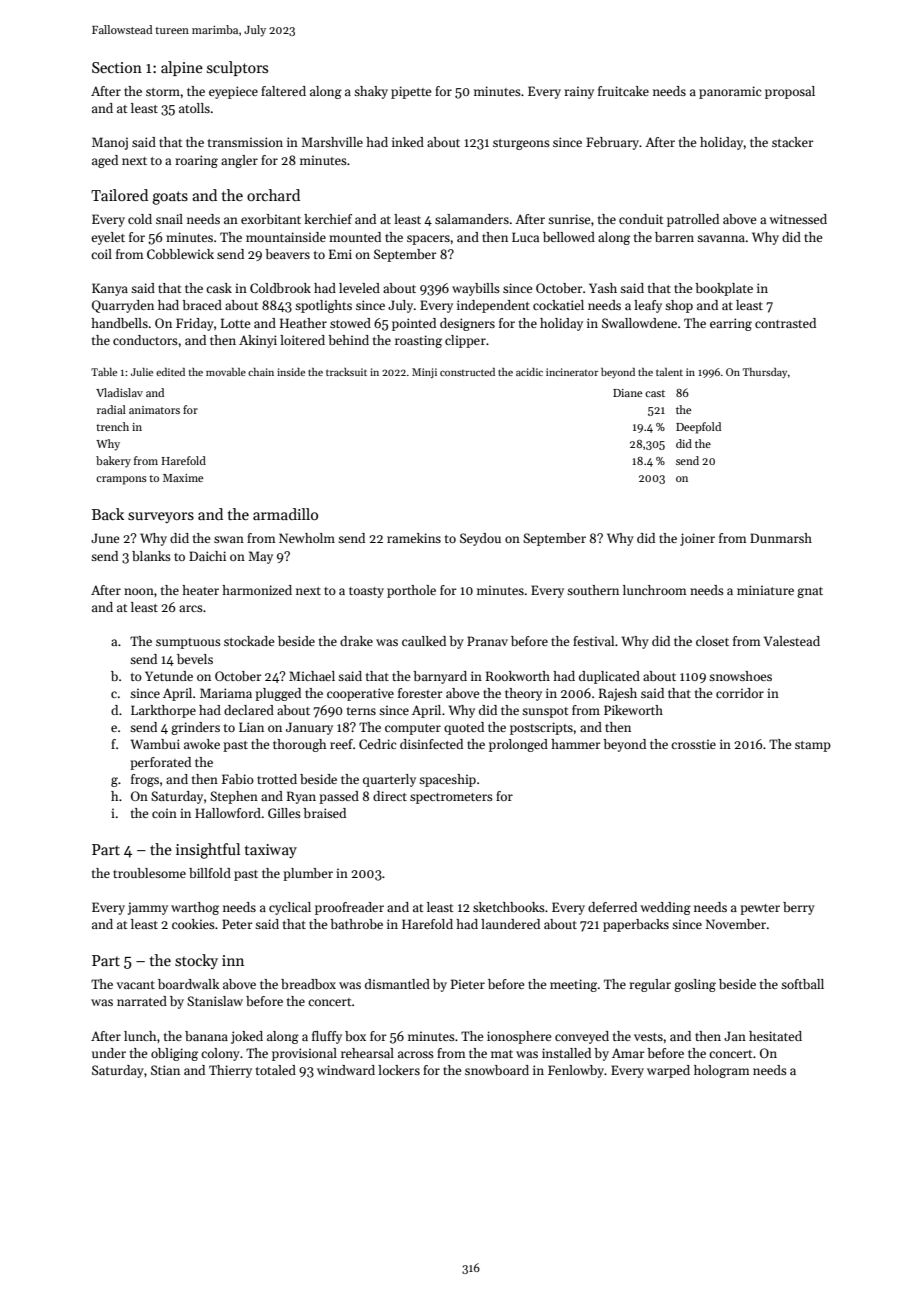 The image size is (924, 1308). Describe the element at coordinates (785, 323) in the screenshot. I see `contrasted` at that location.
